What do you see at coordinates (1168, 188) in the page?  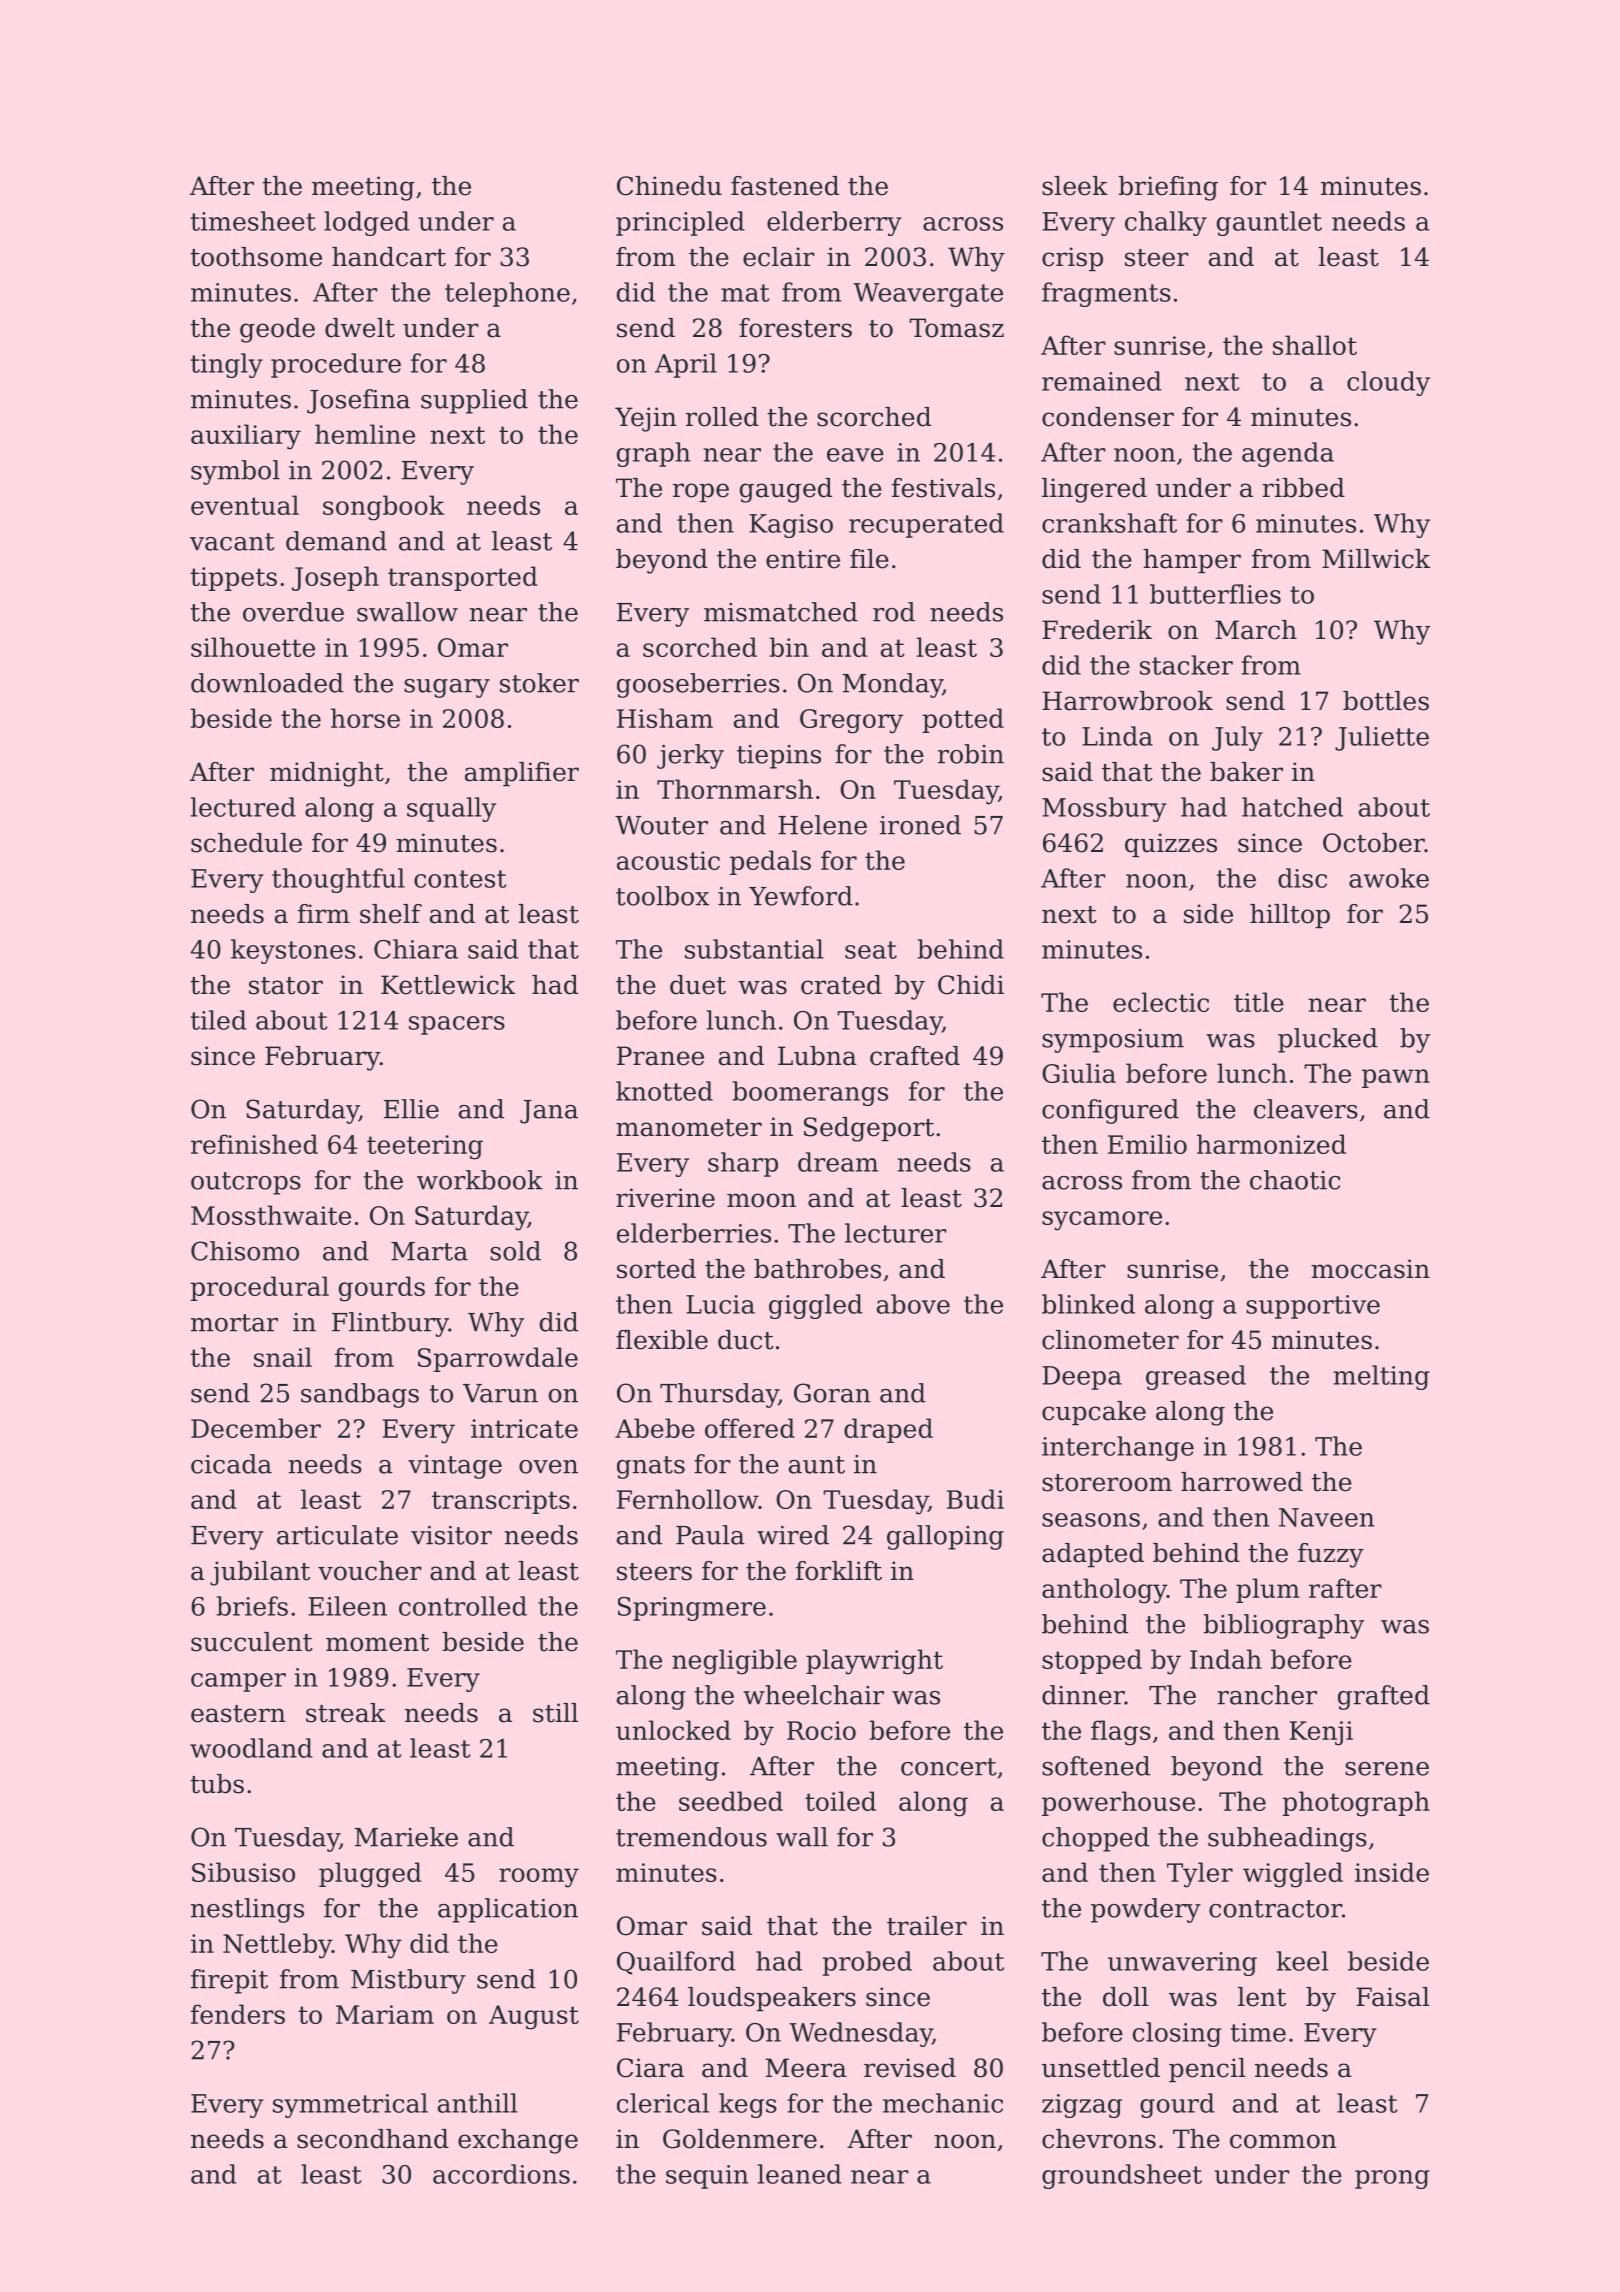 I see `briefing` at bounding box center [1168, 188].
